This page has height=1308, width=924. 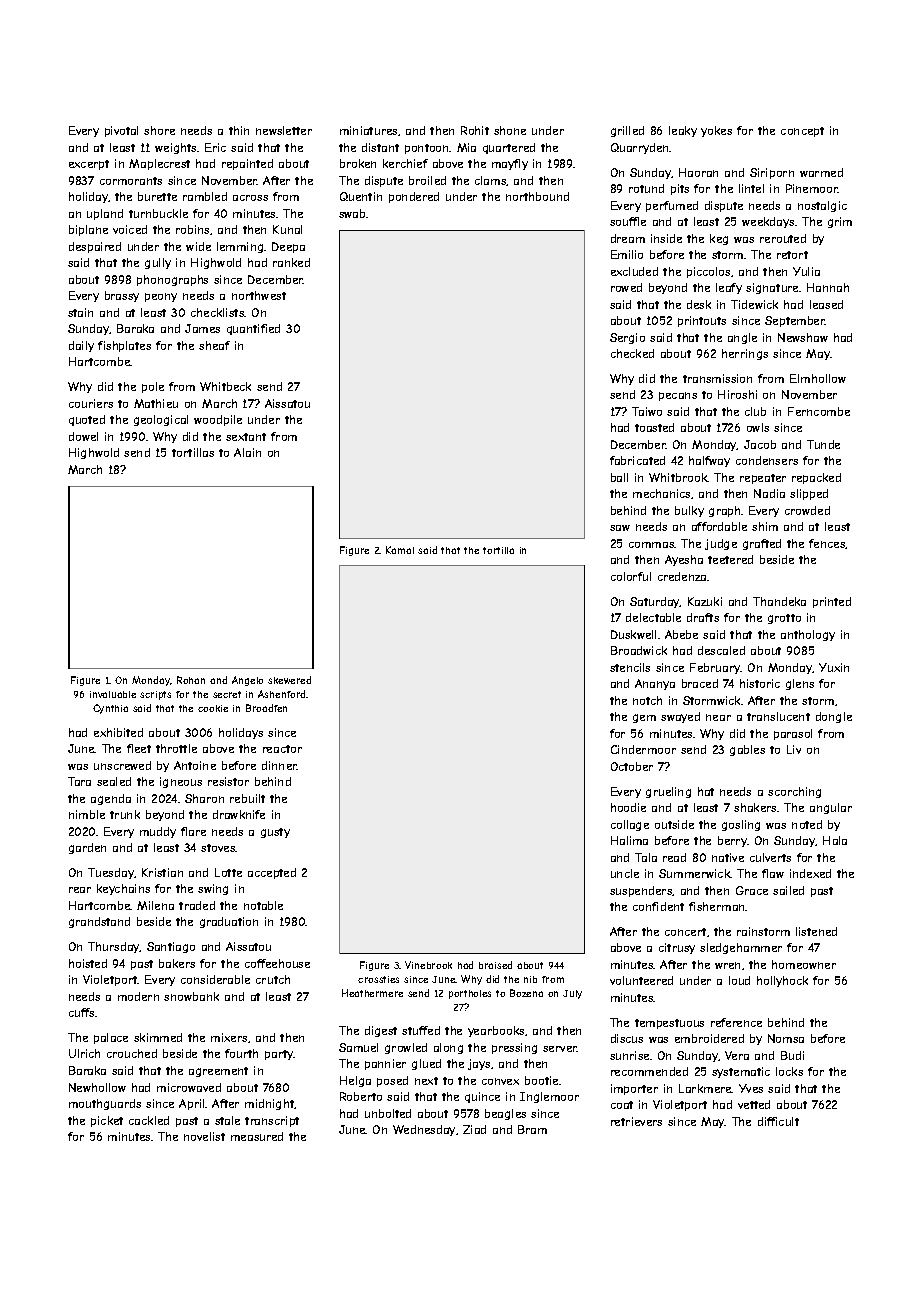 What do you see at coordinates (827, 544) in the page?
I see `fences` at bounding box center [827, 544].
